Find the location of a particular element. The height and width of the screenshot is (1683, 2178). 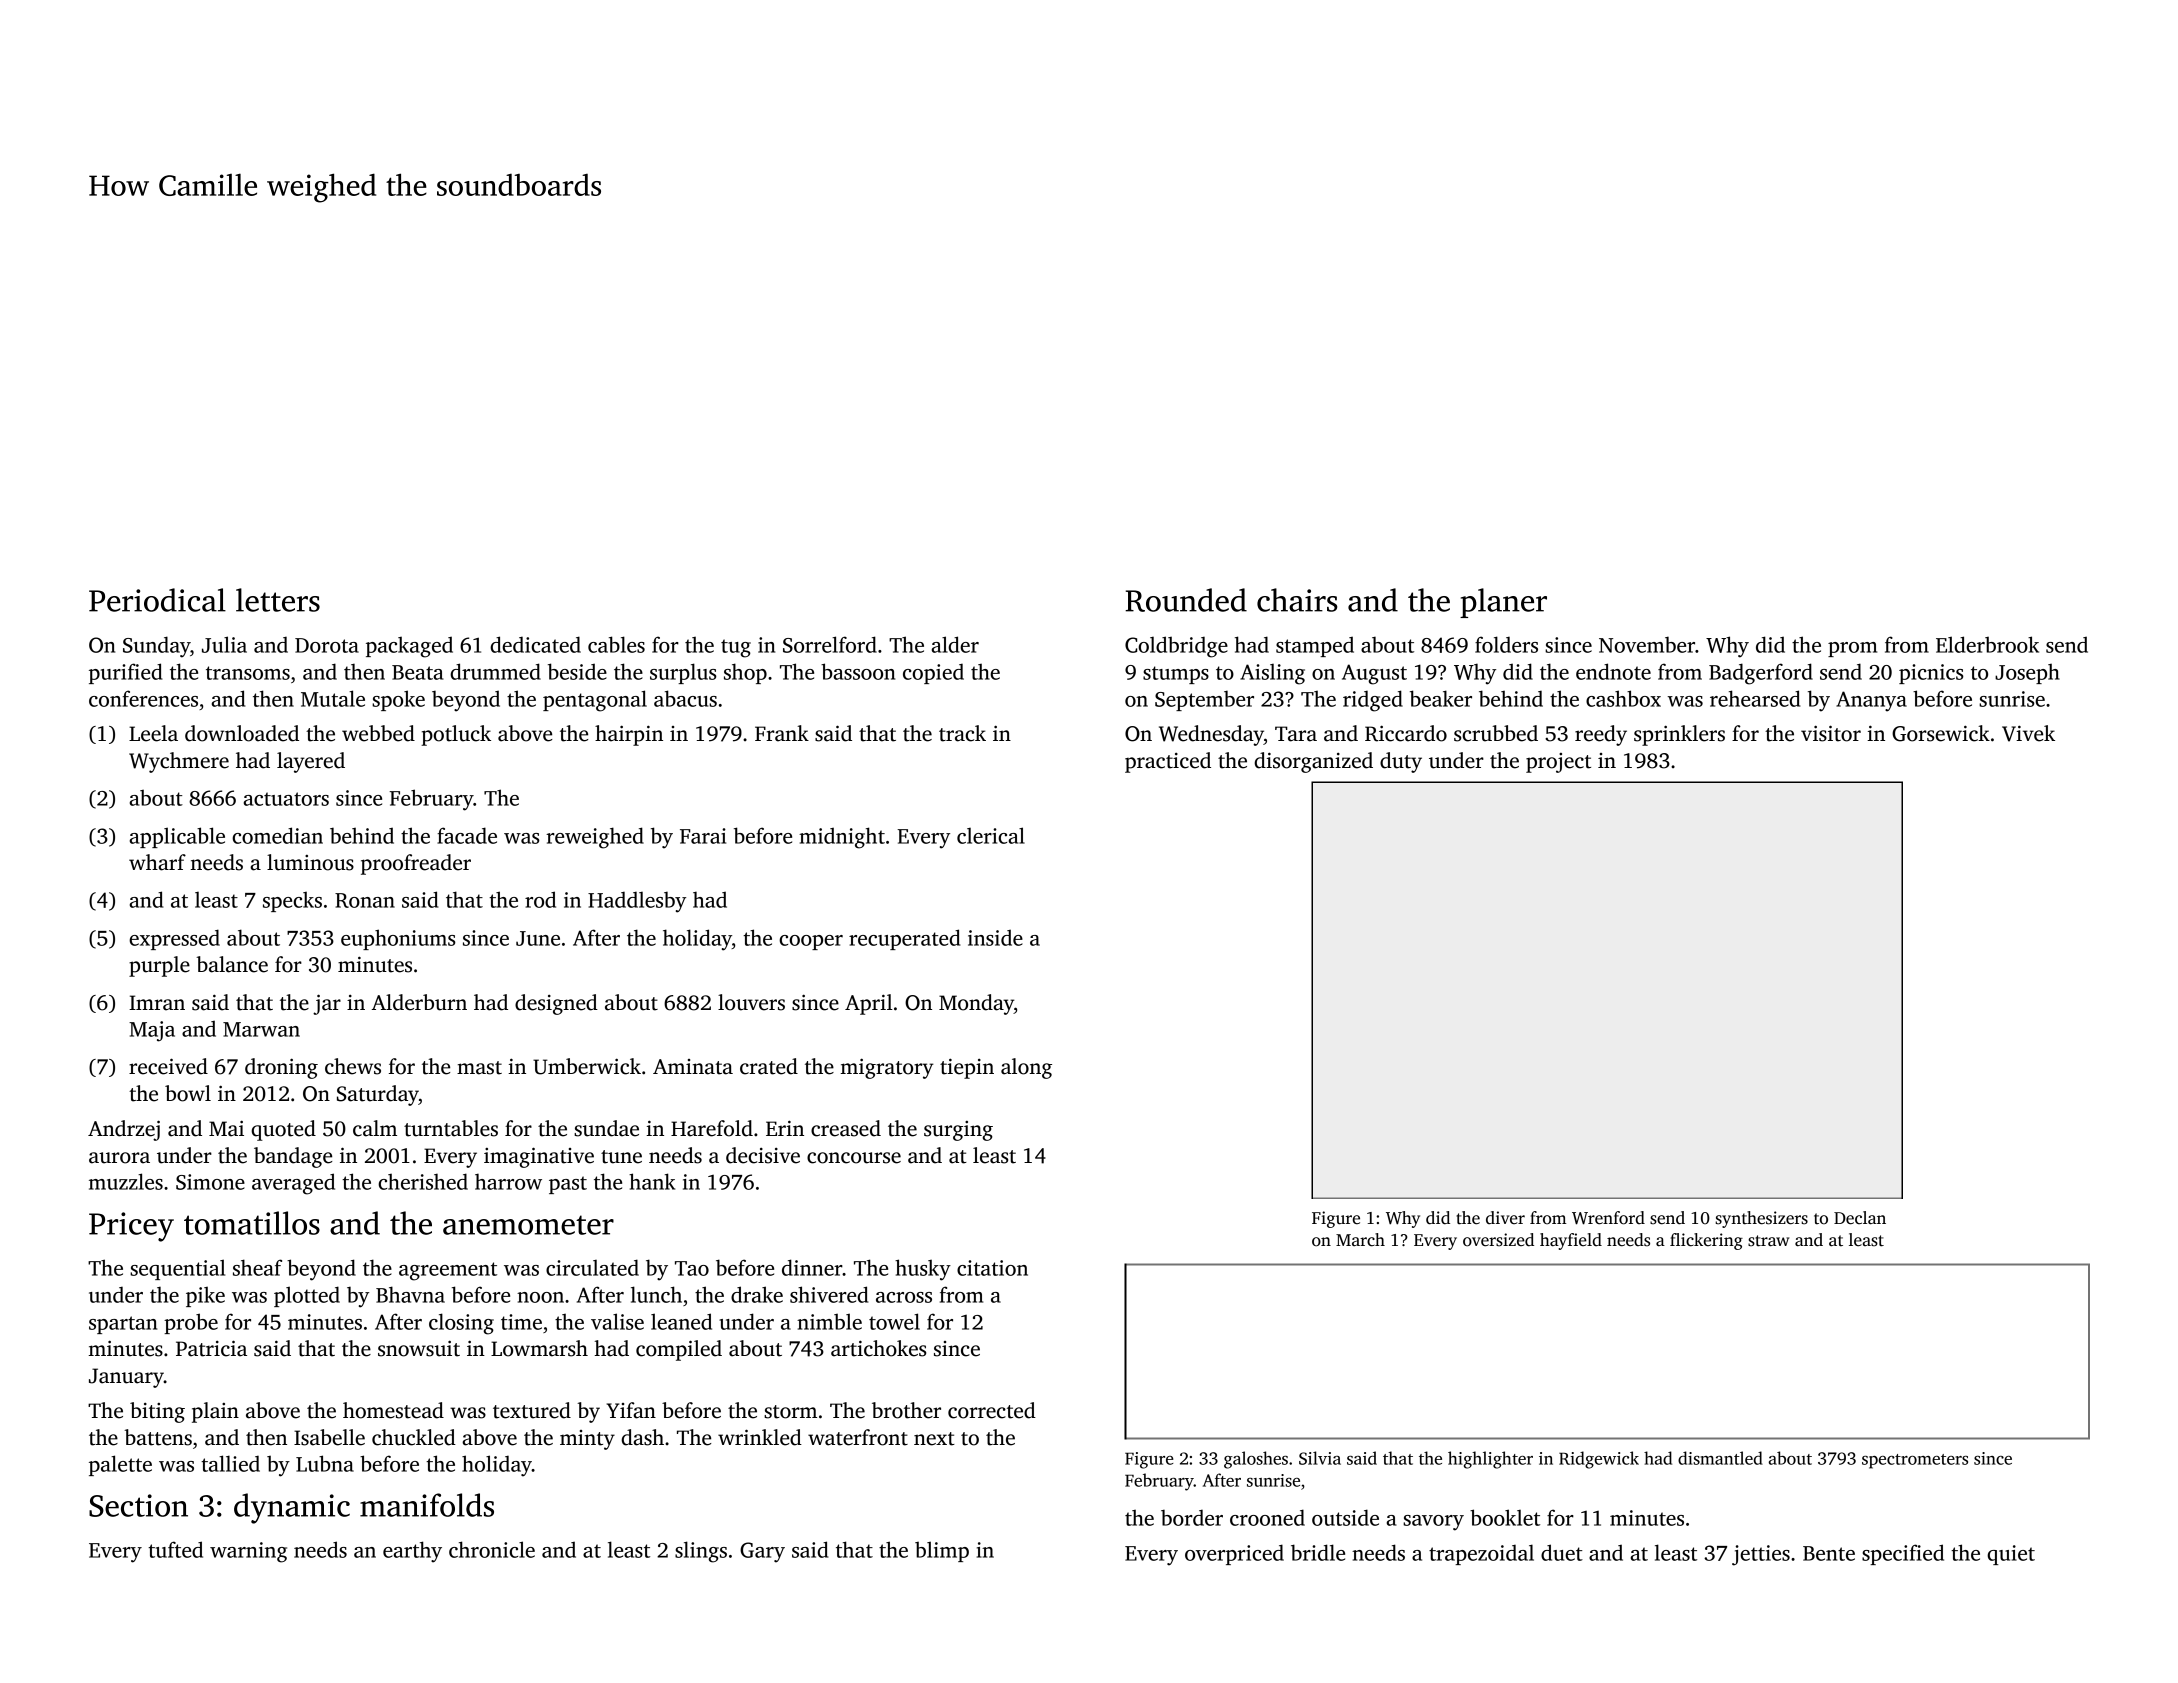

plain is located at coordinates (215, 1412).
